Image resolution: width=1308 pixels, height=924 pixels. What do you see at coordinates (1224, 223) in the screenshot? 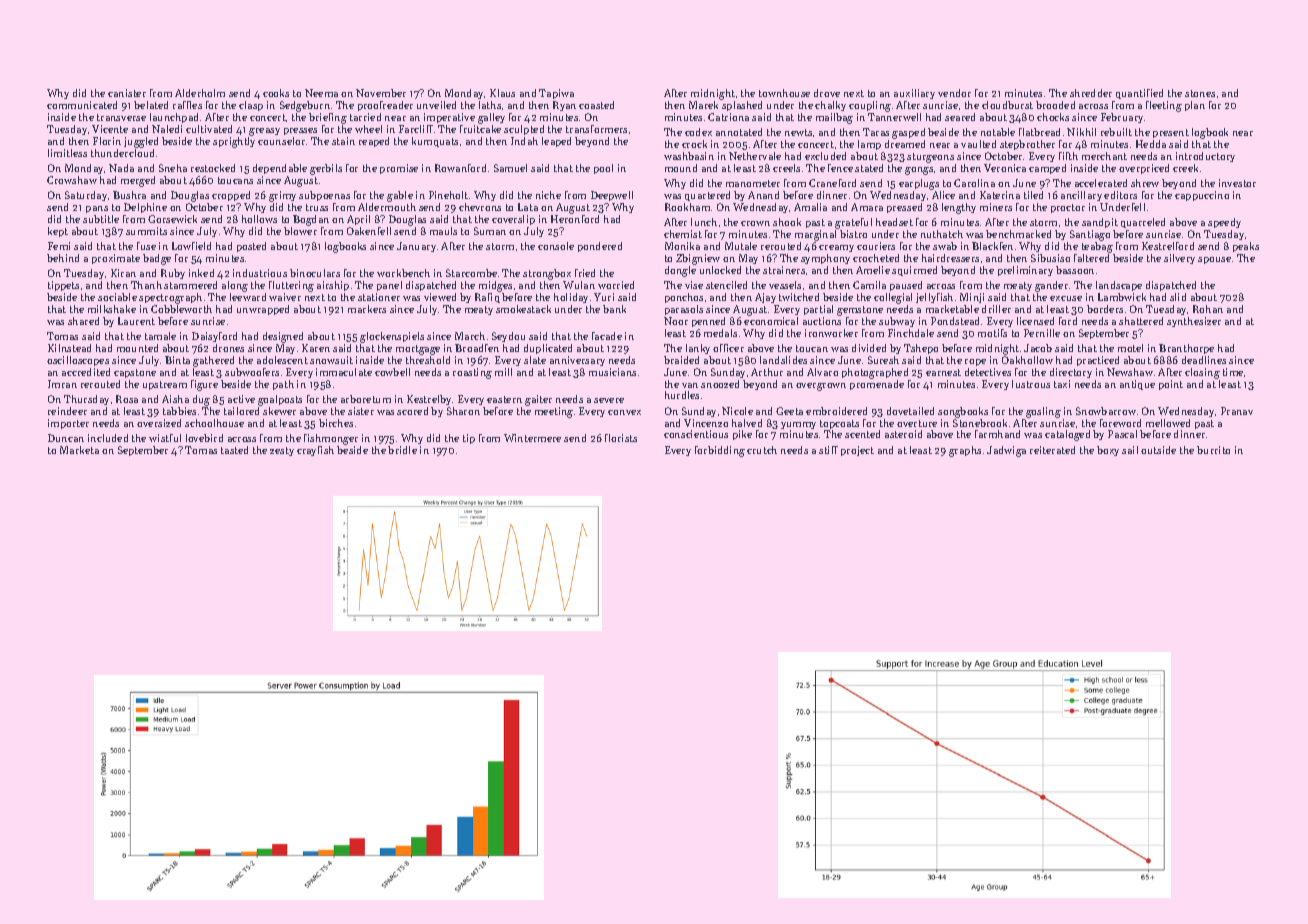
I see `speedy` at bounding box center [1224, 223].
